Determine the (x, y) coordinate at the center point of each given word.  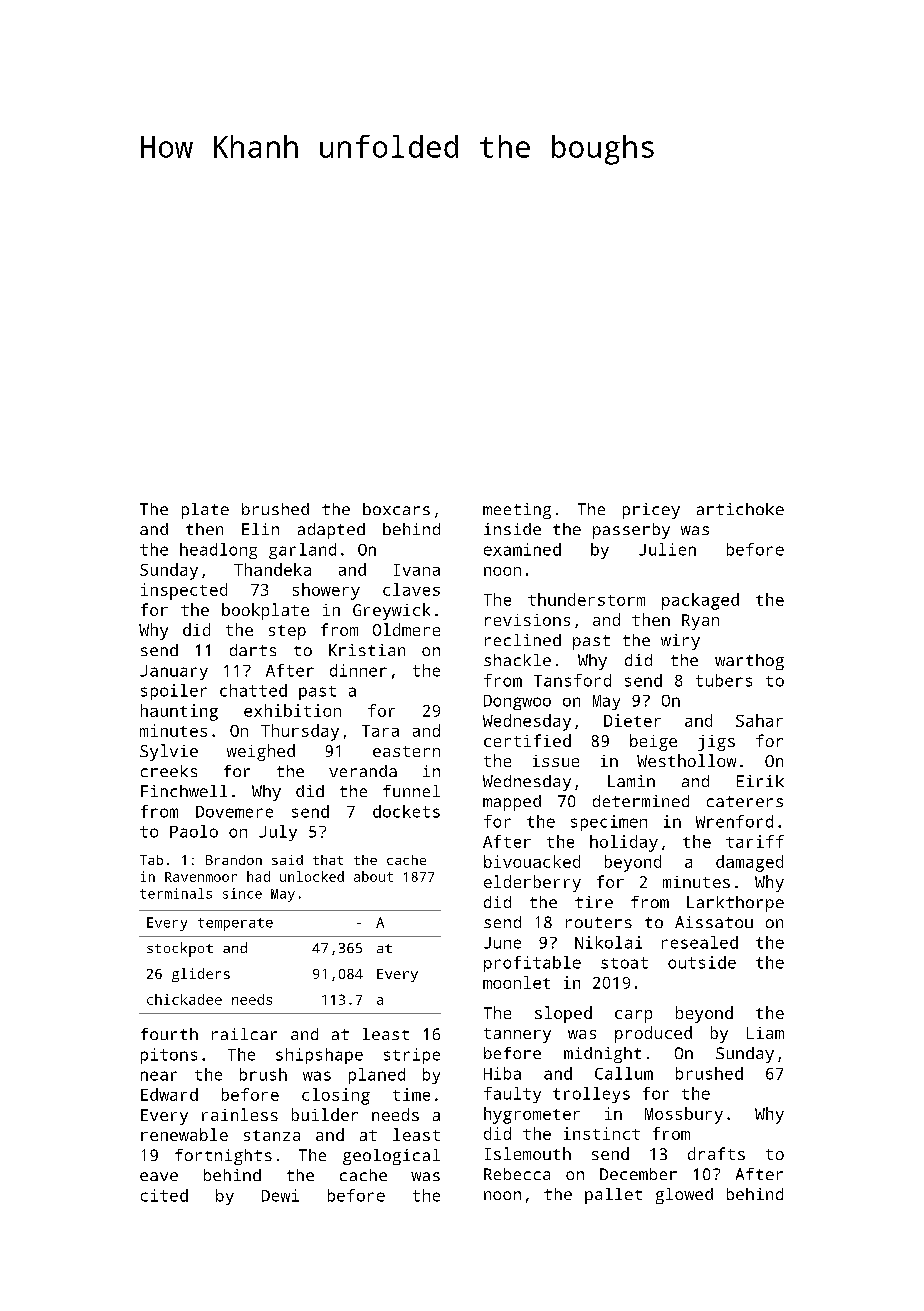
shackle (517, 660)
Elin (260, 529)
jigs (716, 743)
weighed (261, 752)
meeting (517, 511)
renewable (184, 1134)
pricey (651, 511)
